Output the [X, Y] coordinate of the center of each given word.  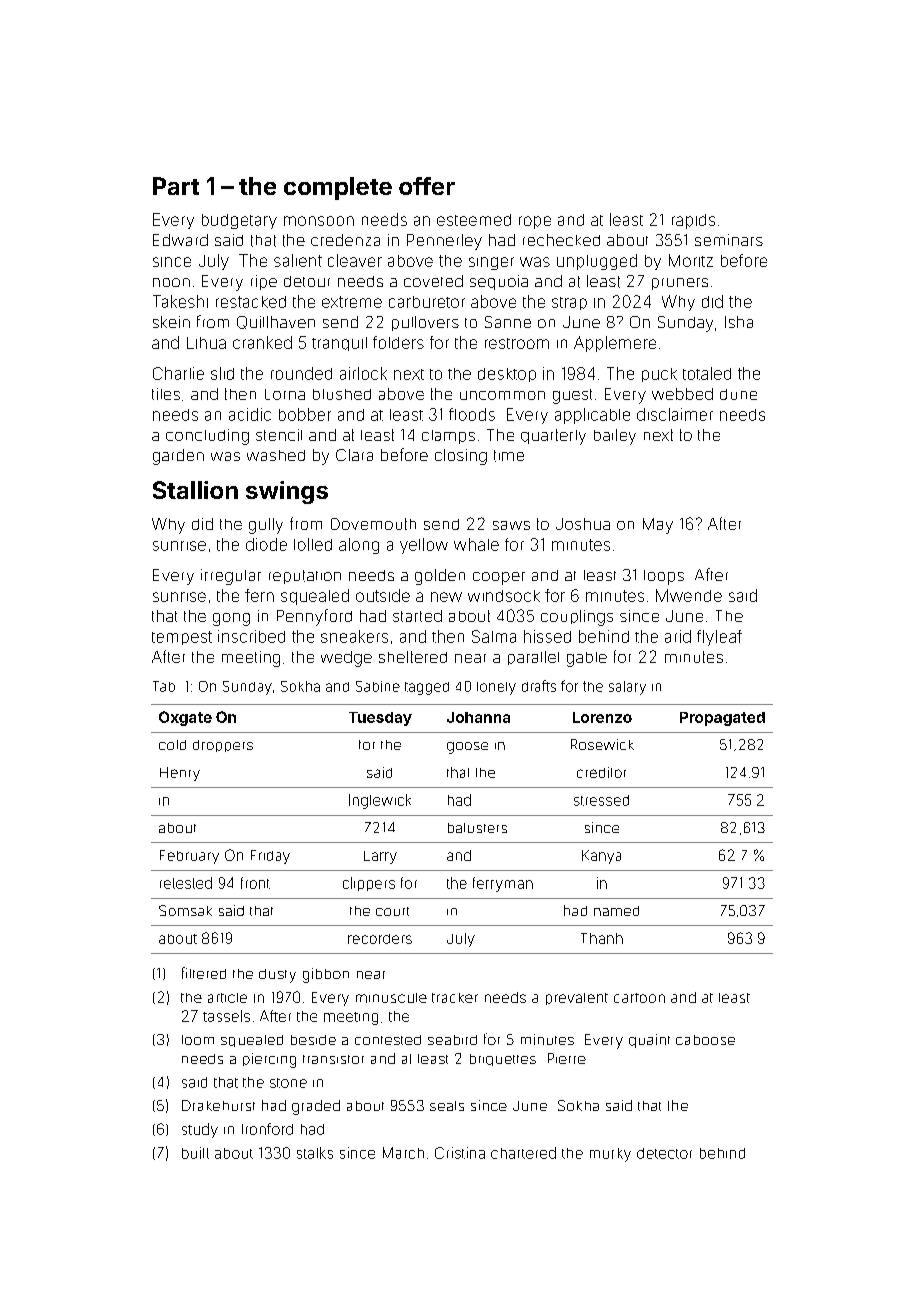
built [195, 1153]
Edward [180, 240]
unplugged [597, 262]
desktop [507, 375]
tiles [166, 394]
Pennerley [444, 242]
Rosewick [602, 744]
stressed [601, 800]
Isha [739, 322]
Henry [180, 774]
